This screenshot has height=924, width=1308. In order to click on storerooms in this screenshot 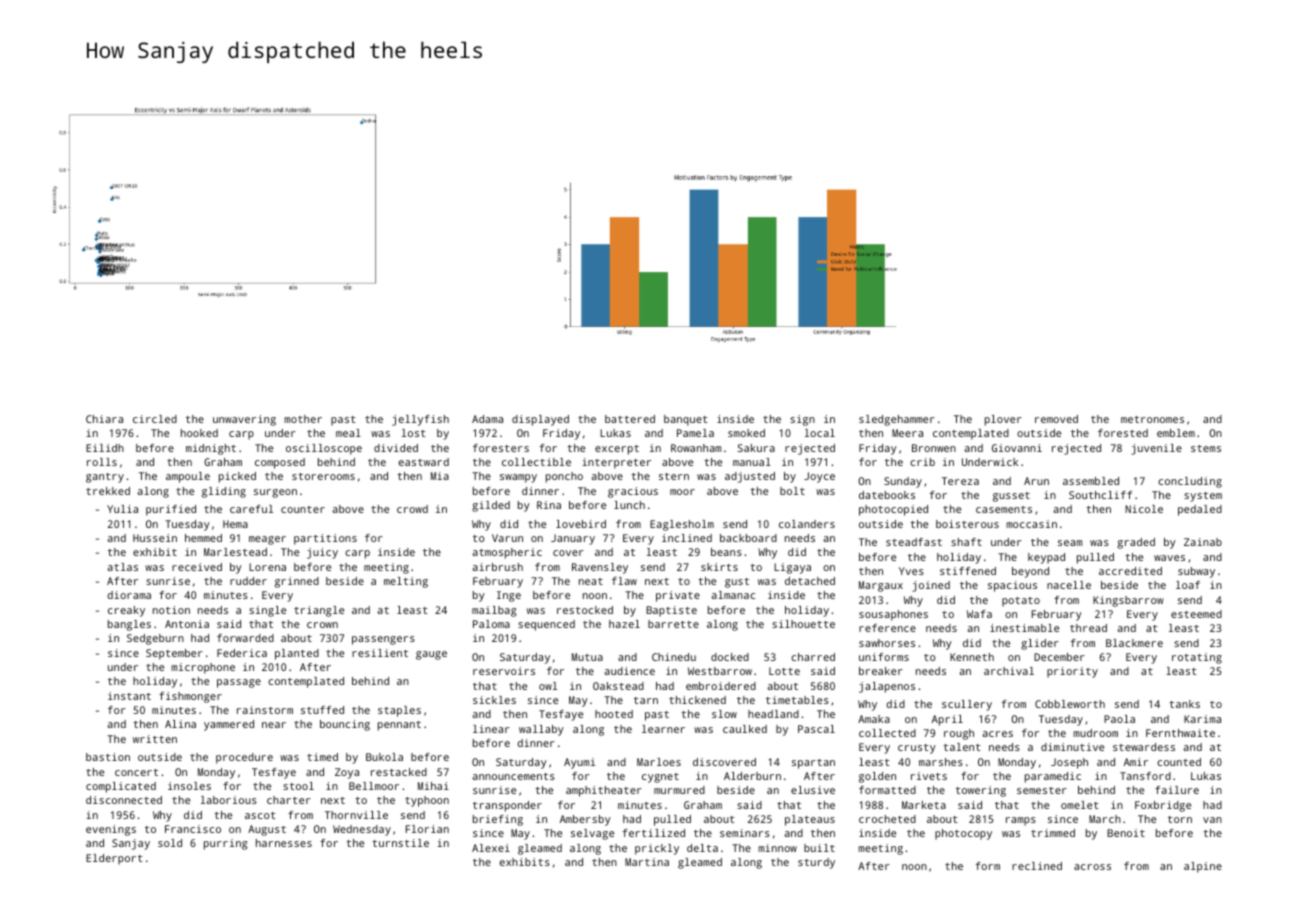, I will do `click(323, 476)`.
